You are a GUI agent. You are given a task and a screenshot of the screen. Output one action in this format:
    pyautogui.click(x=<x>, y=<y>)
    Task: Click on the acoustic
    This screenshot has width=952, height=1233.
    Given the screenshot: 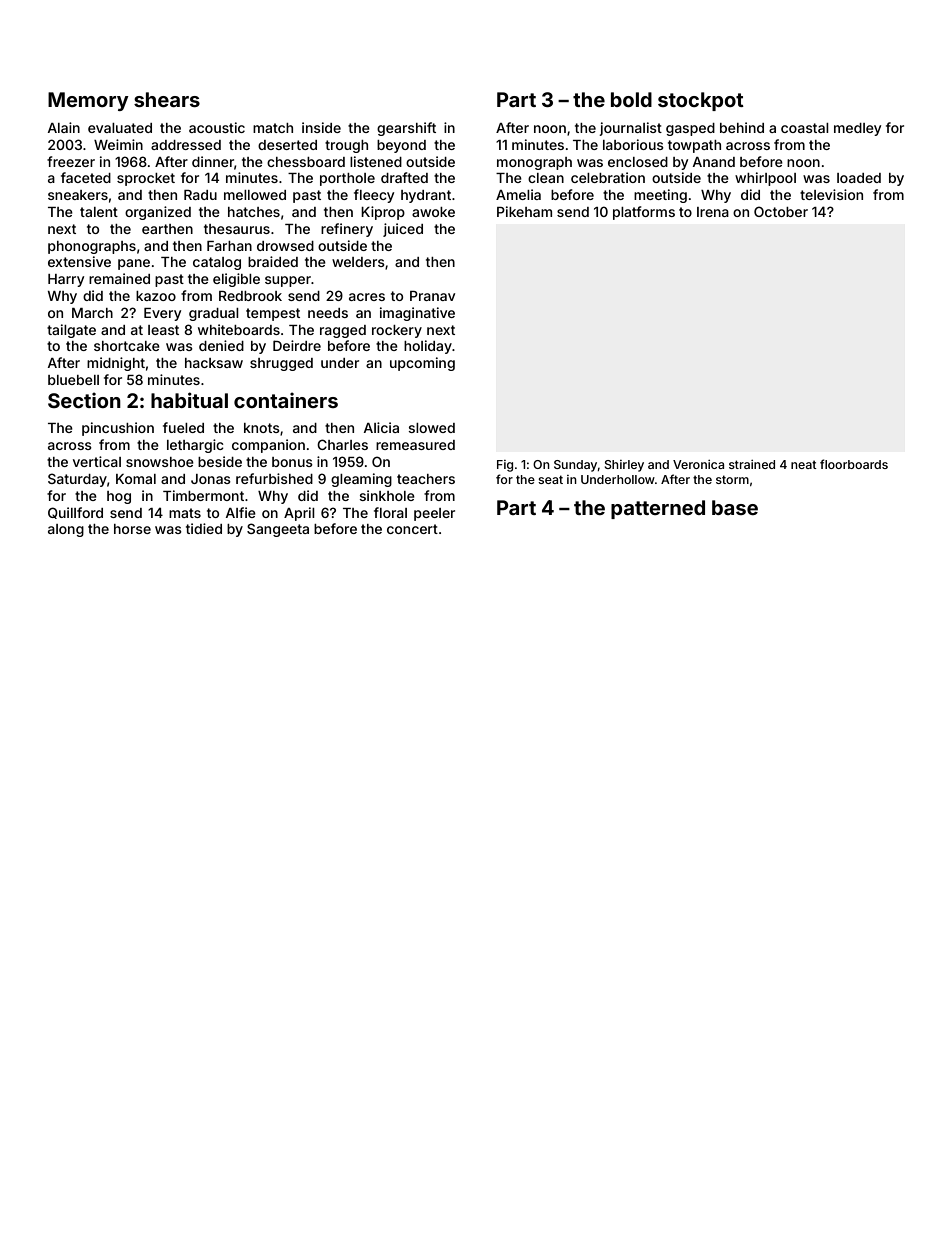 What is the action you would take?
    pyautogui.click(x=217, y=127)
